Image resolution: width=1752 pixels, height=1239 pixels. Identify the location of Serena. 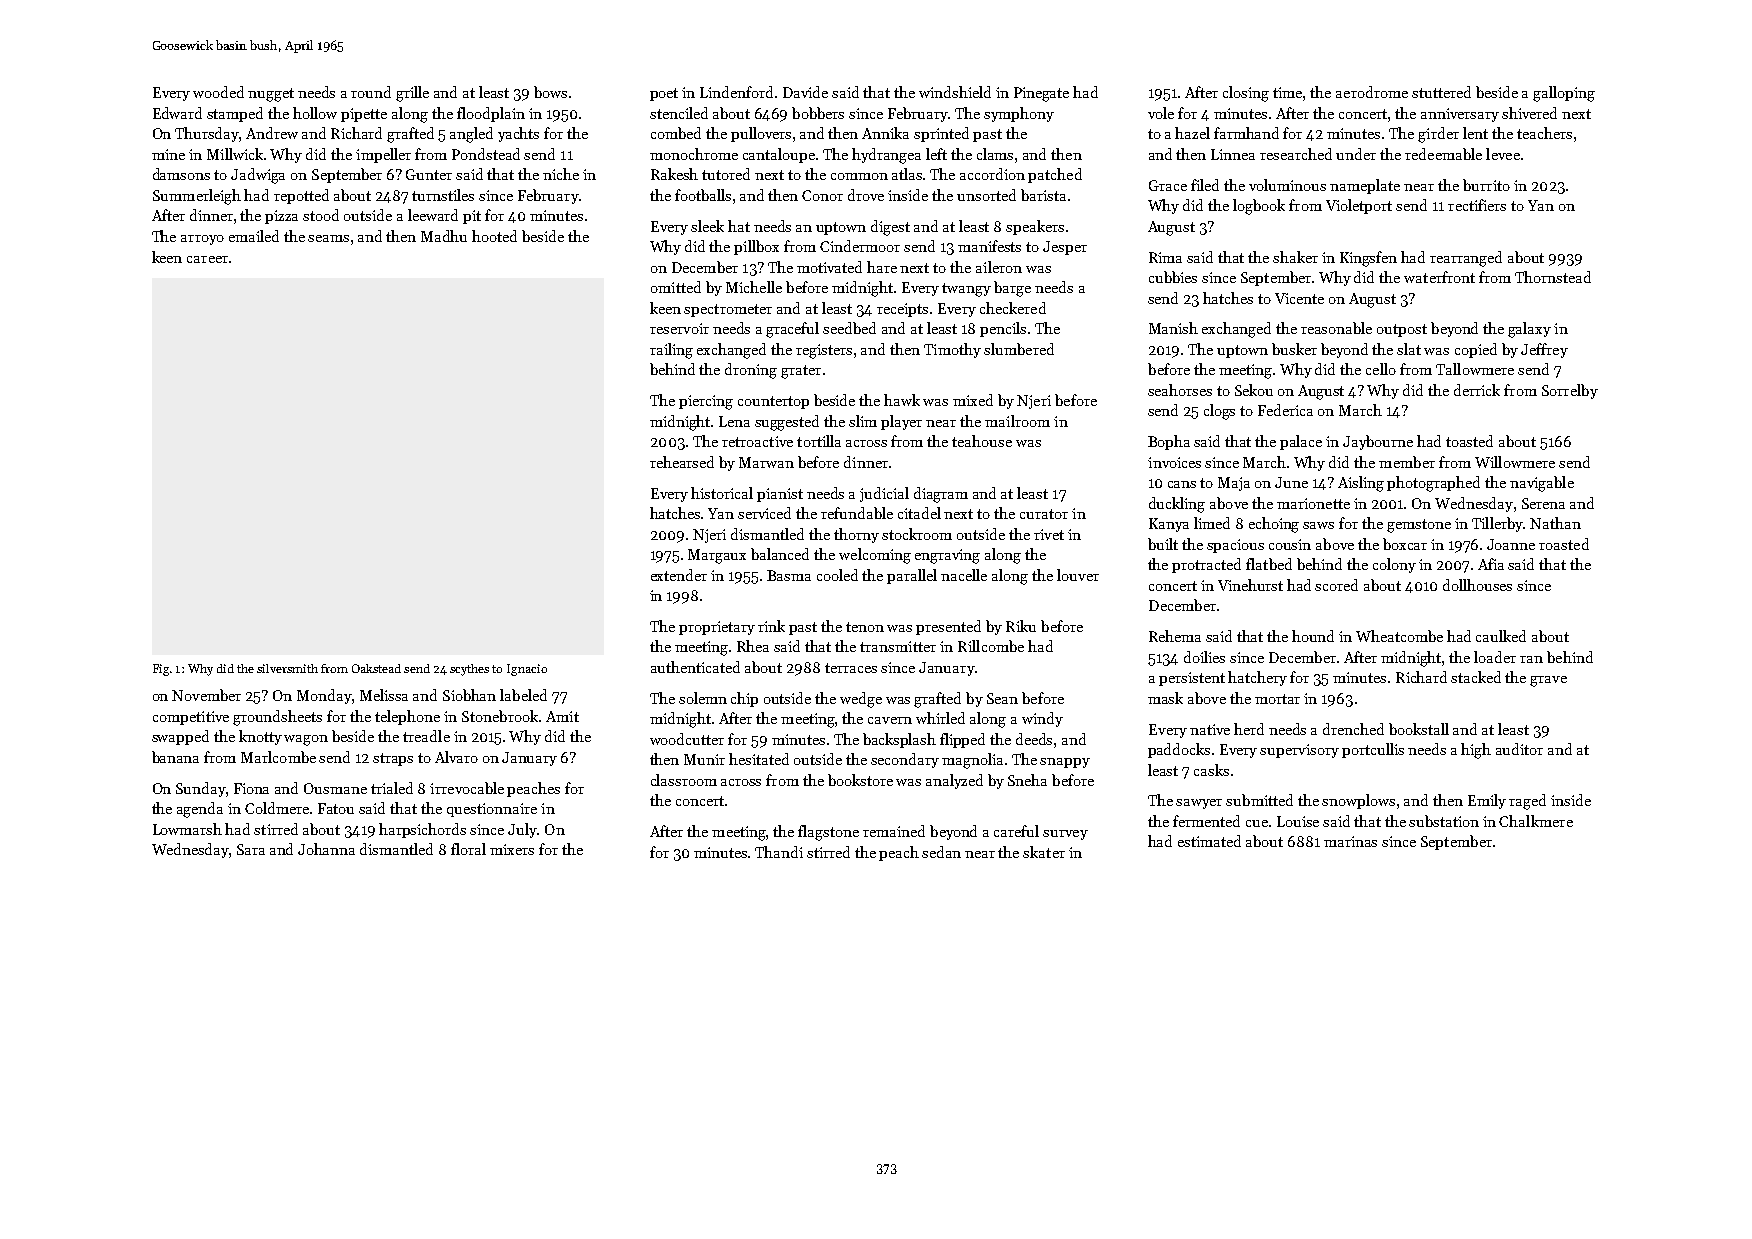
(1543, 503).
